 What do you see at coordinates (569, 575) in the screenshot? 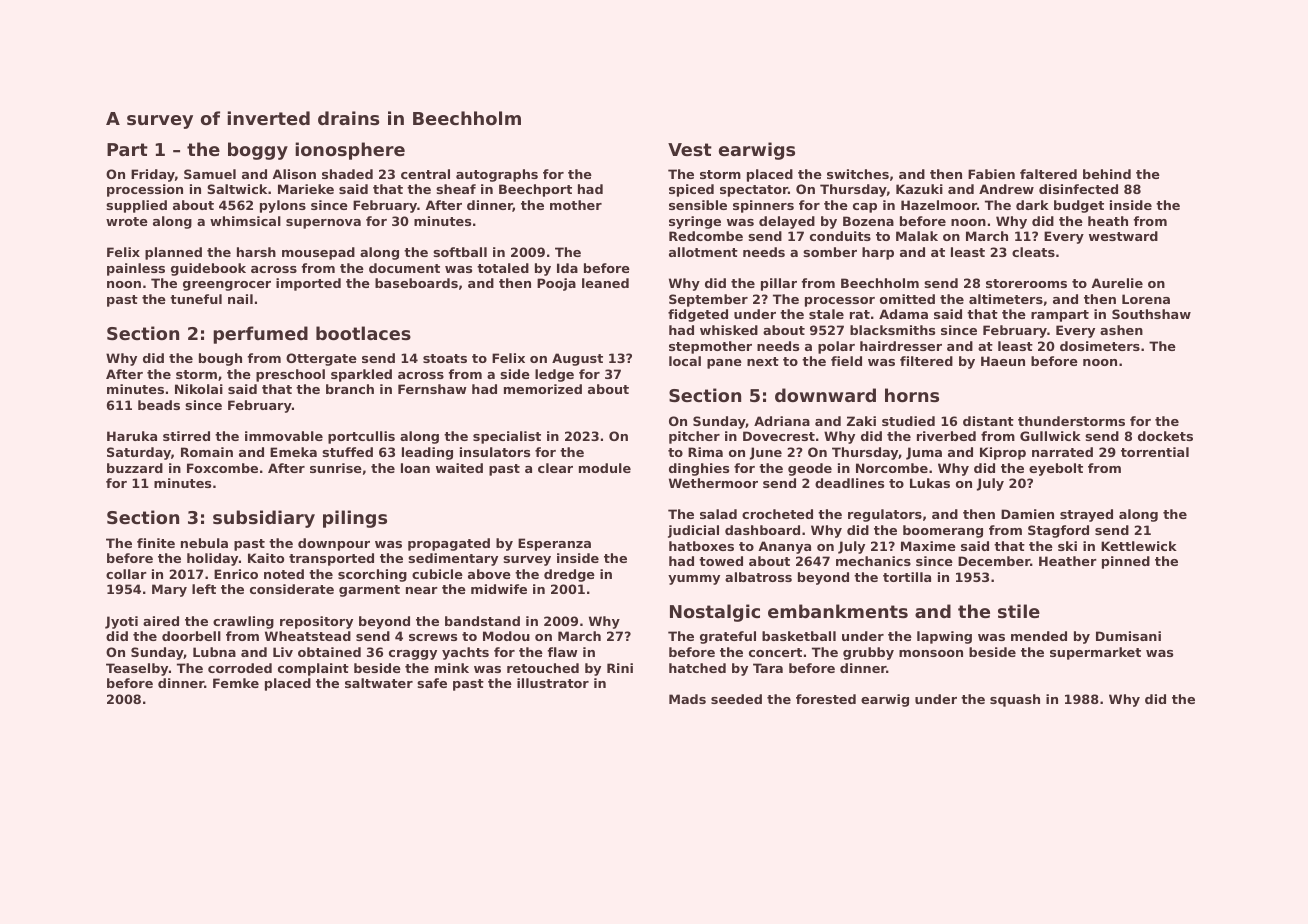
I see `dredge` at bounding box center [569, 575].
